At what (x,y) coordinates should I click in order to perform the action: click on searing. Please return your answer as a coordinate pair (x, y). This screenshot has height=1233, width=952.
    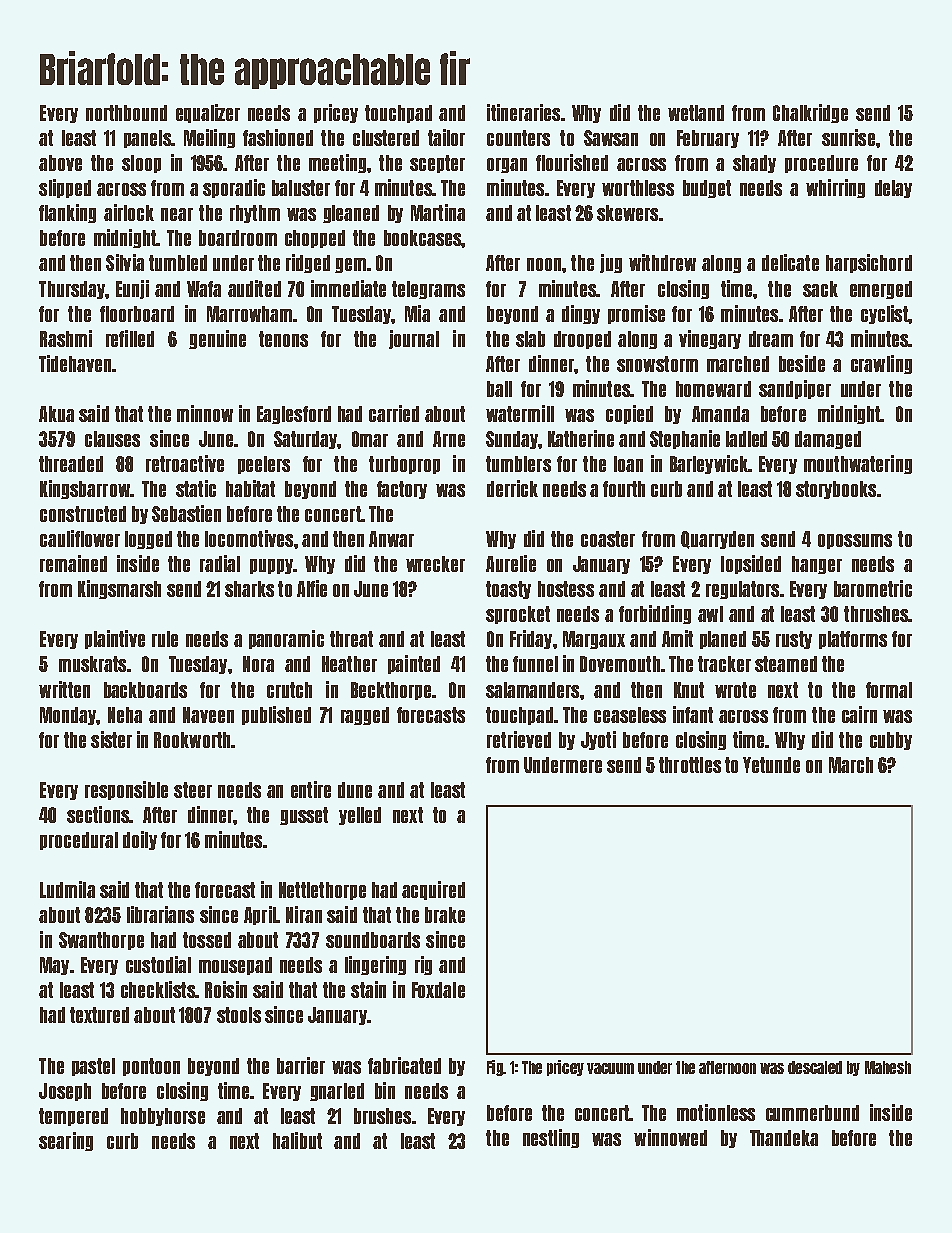
    Looking at the image, I should click on (66, 1141).
